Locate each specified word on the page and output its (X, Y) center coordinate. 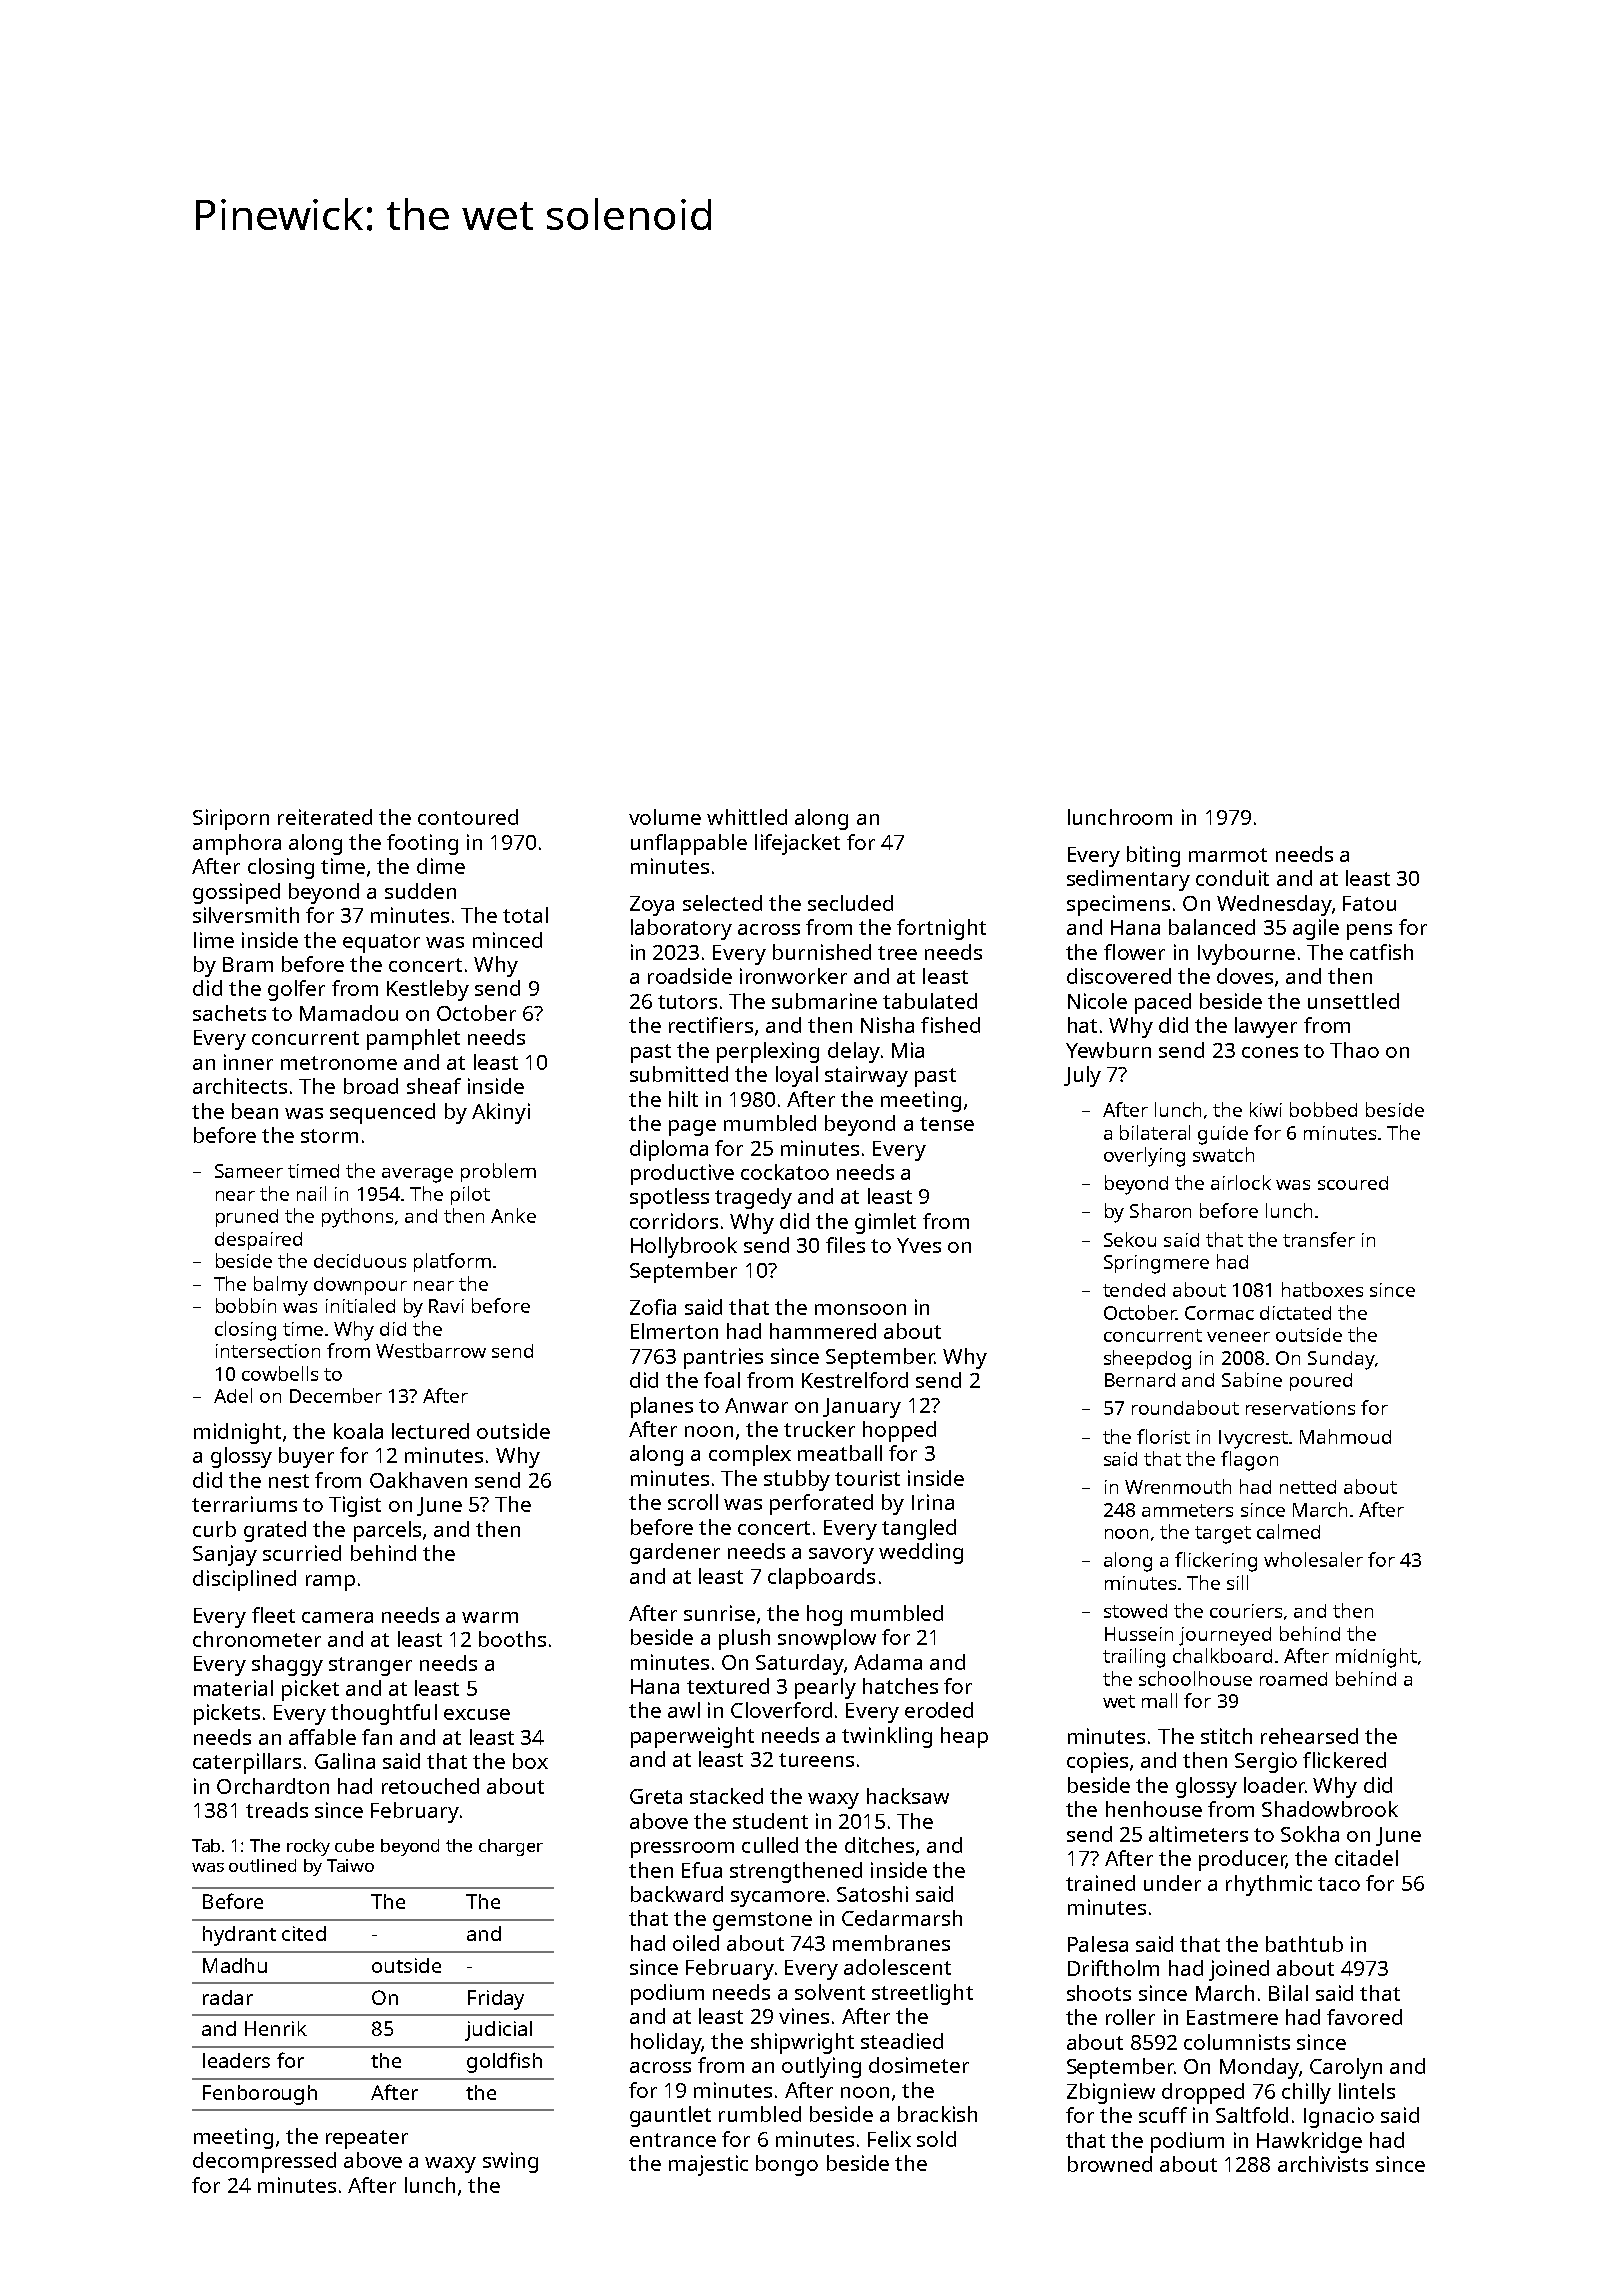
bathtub (1304, 1944)
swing (510, 2162)
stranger (370, 1666)
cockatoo (785, 1172)
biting (1153, 856)
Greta (656, 1796)
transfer (1319, 1239)
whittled (747, 817)
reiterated (325, 817)
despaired (258, 1241)
